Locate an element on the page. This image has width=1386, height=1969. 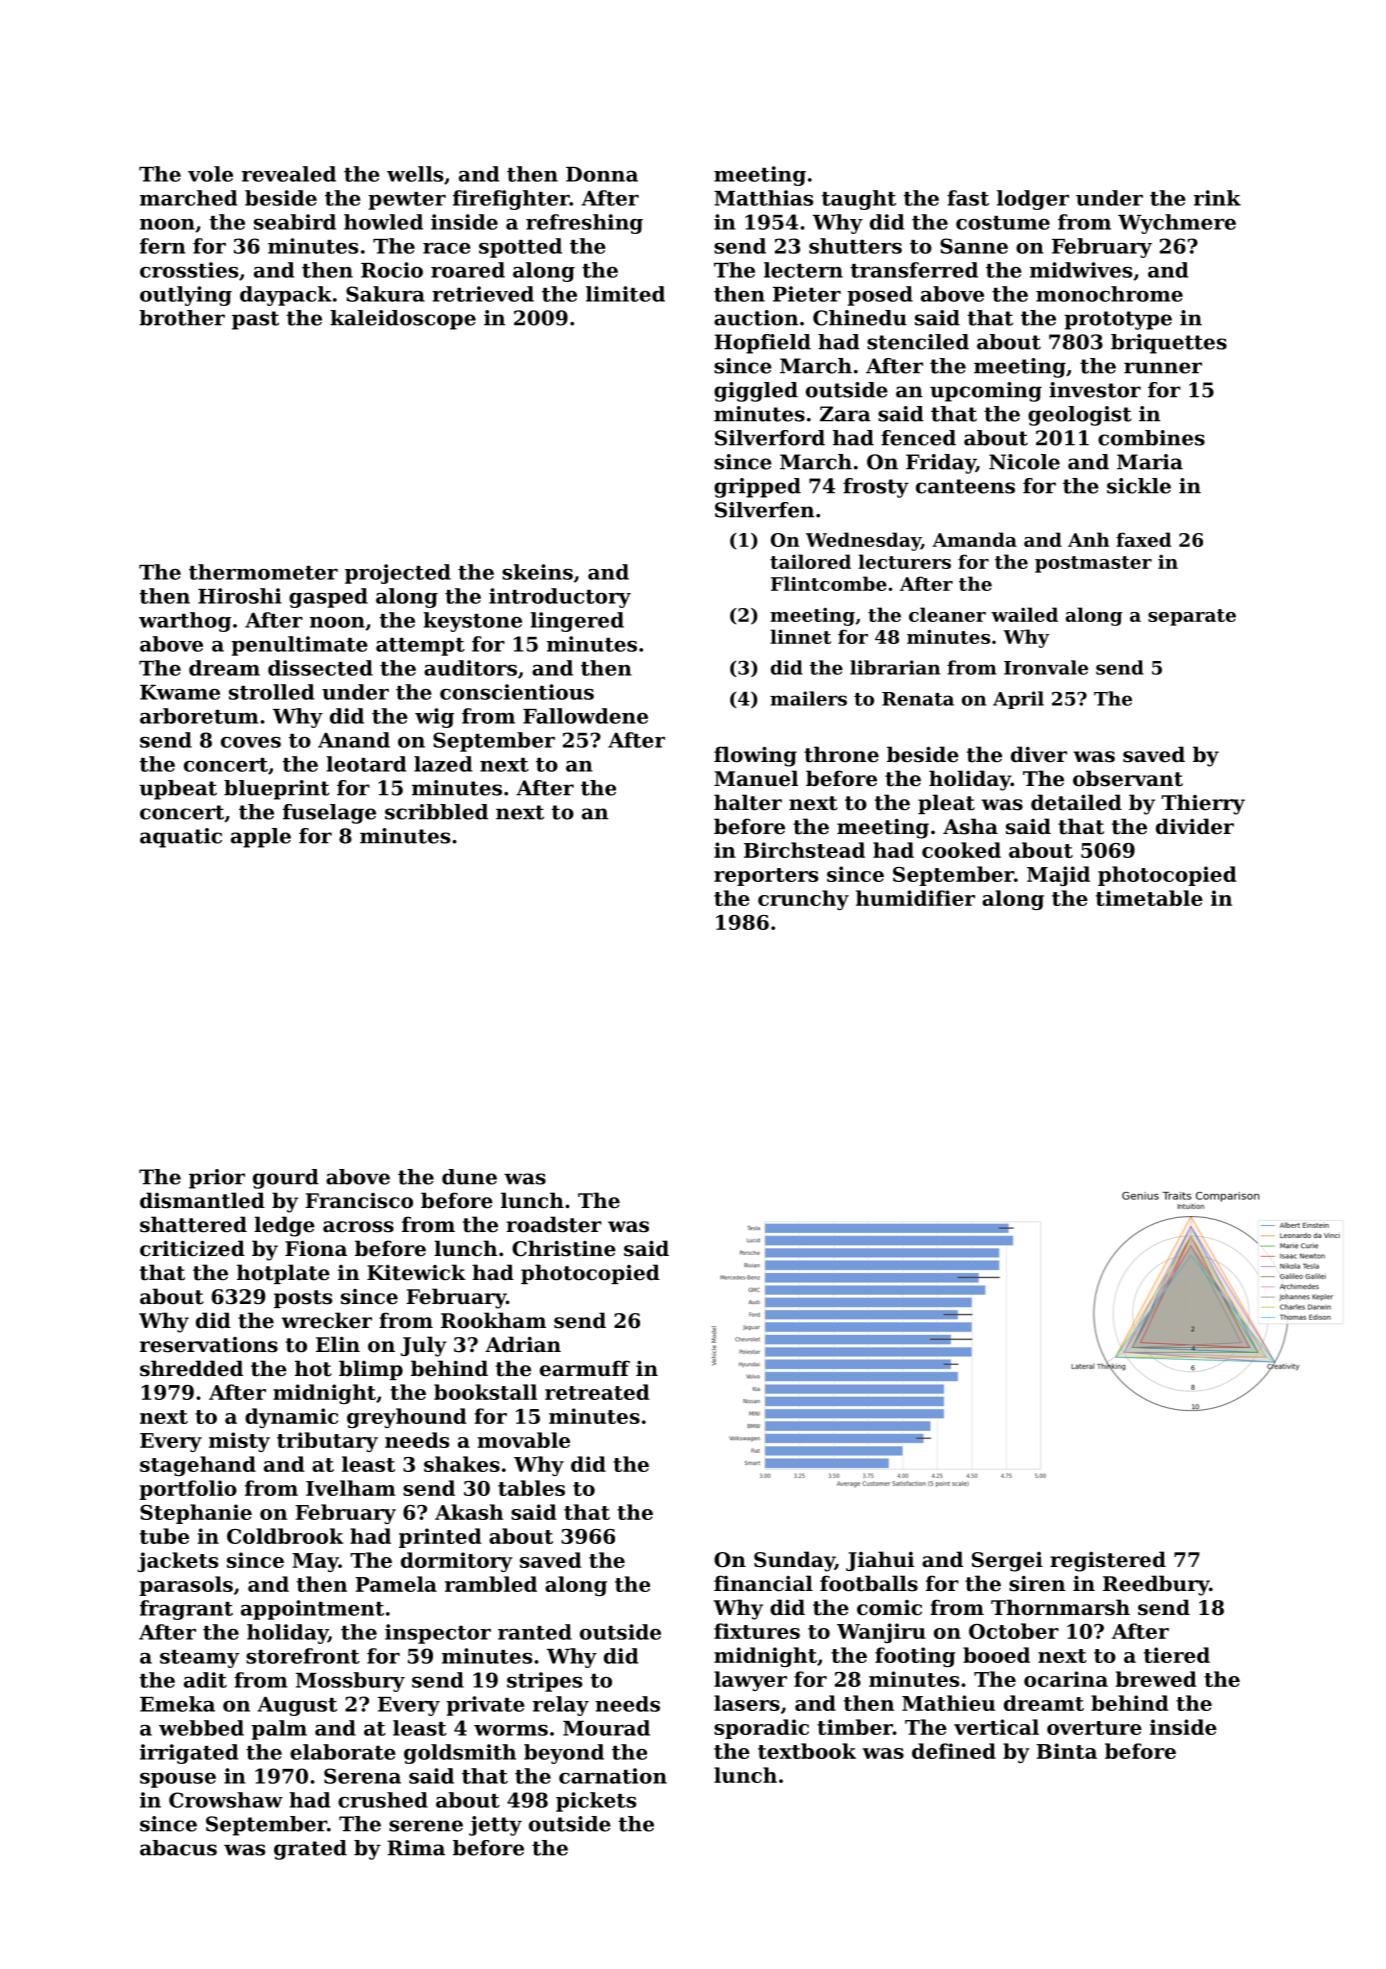
briquettes is located at coordinates (1169, 344).
